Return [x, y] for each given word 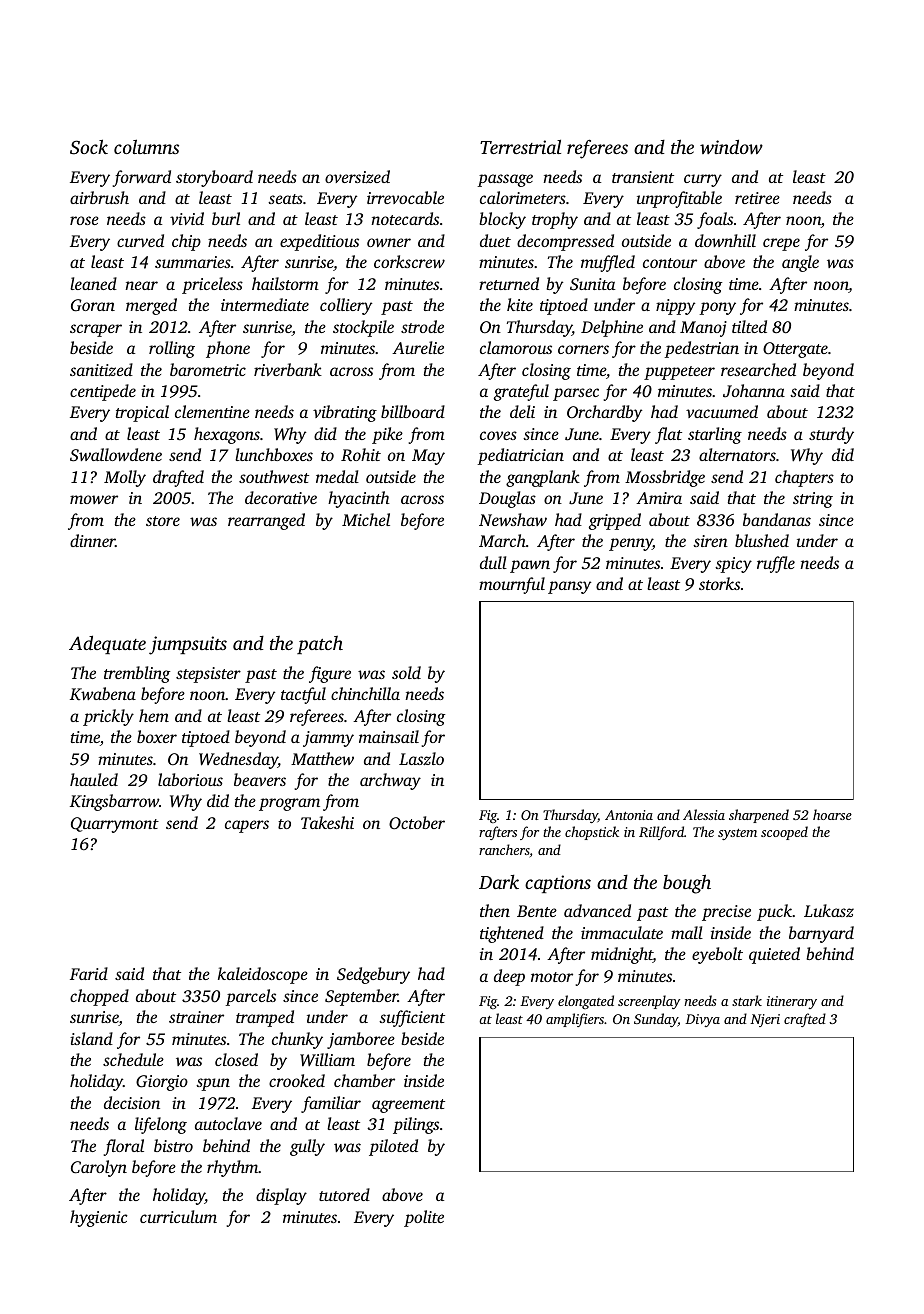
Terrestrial [520, 146]
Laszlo [421, 758]
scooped [784, 833]
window [731, 146]
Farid [89, 973]
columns [146, 146]
